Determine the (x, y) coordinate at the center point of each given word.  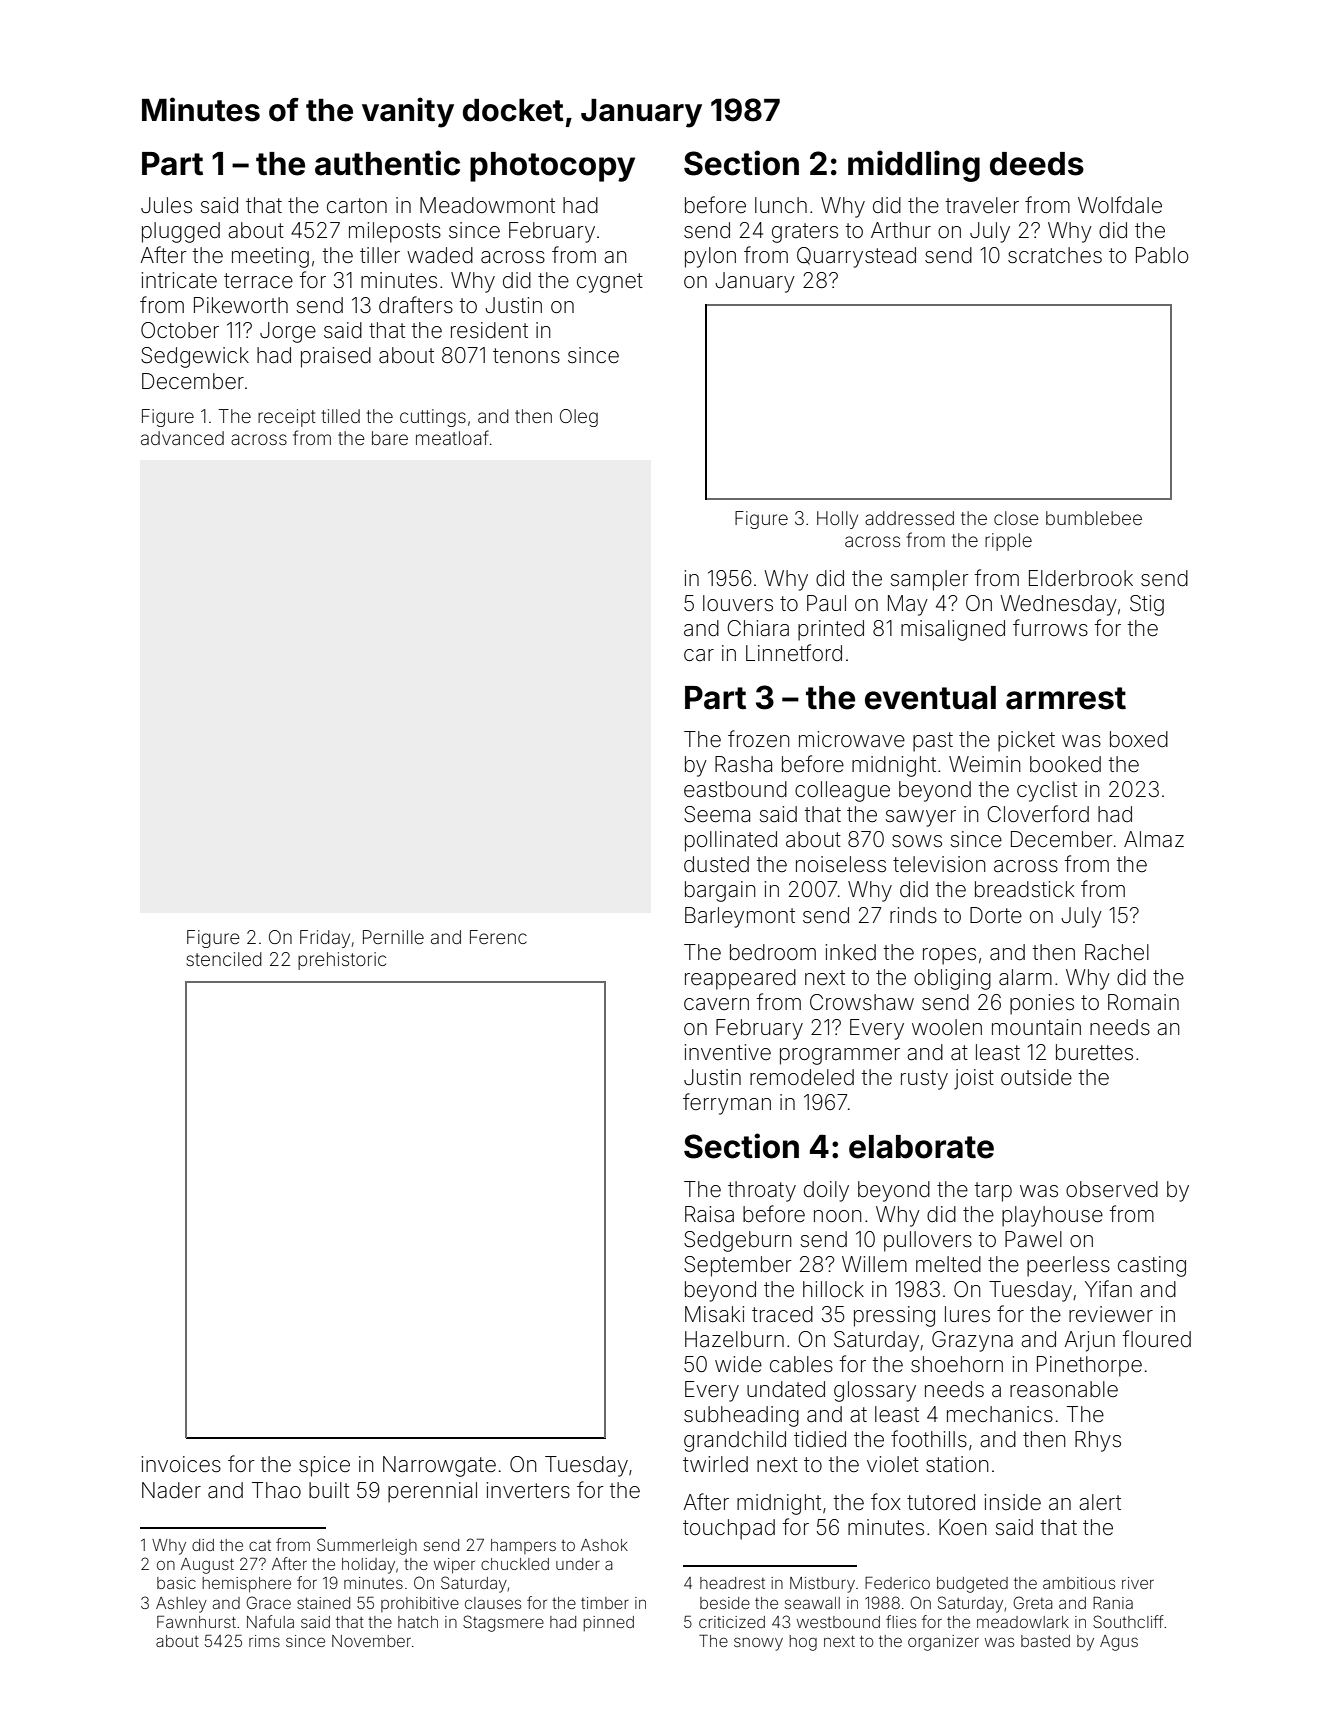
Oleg (579, 418)
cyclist (1047, 791)
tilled (341, 416)
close (1016, 518)
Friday (325, 939)
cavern (716, 1004)
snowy (758, 1644)
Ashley (181, 1605)
